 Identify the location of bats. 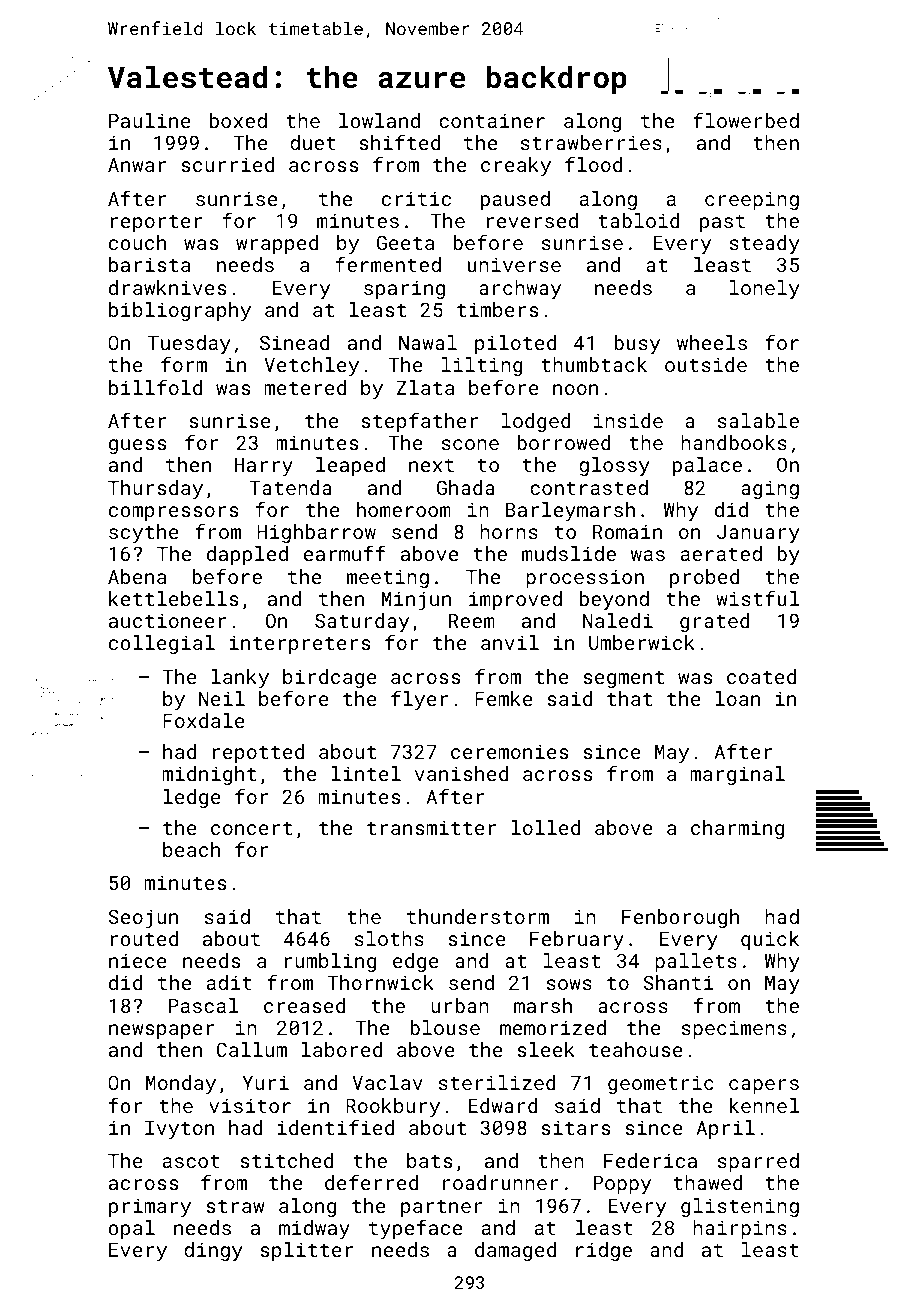
(429, 1160).
